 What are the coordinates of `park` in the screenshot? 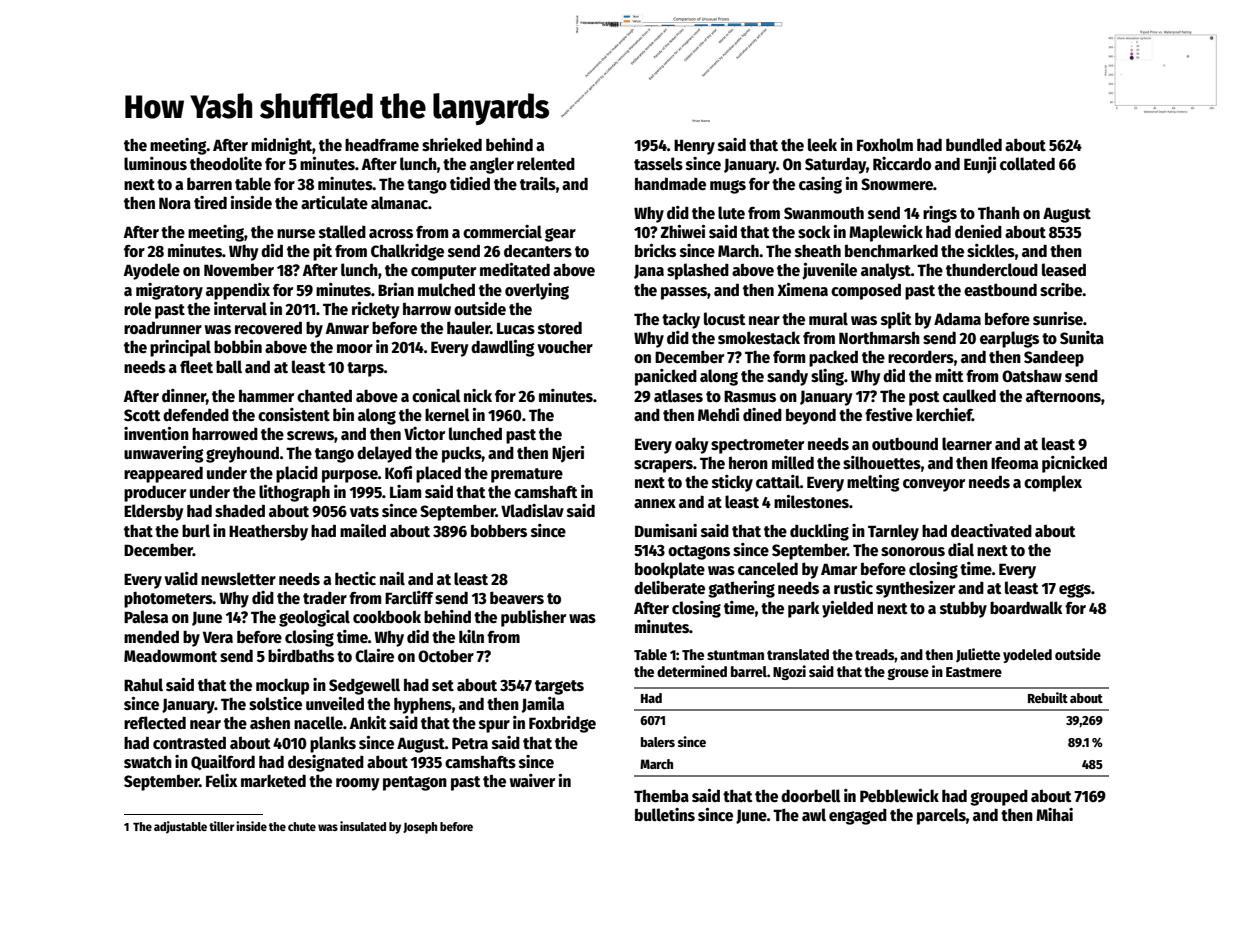 It's located at (803, 609).
